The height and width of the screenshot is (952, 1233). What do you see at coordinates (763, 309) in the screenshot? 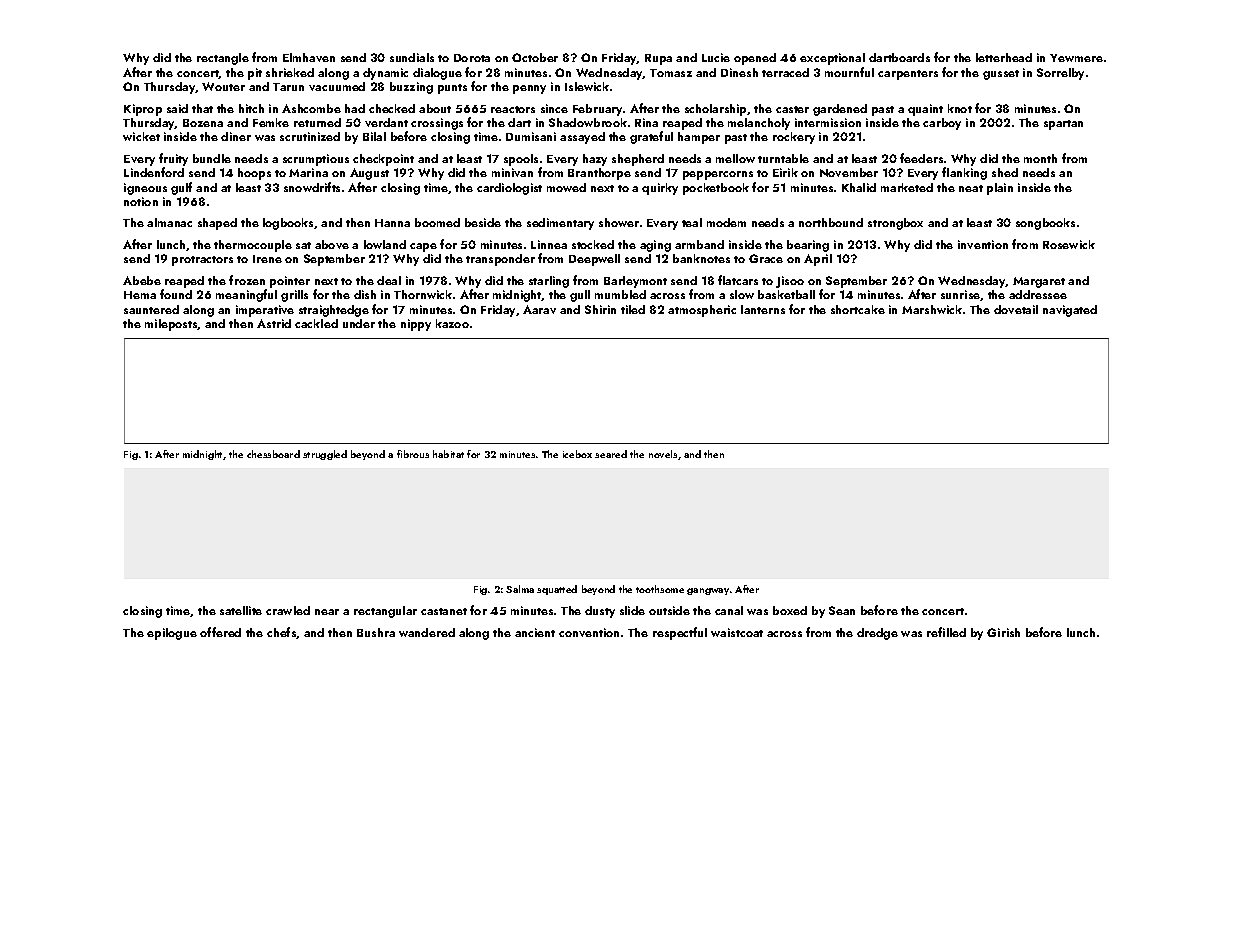
I see `lanterns` at bounding box center [763, 309].
